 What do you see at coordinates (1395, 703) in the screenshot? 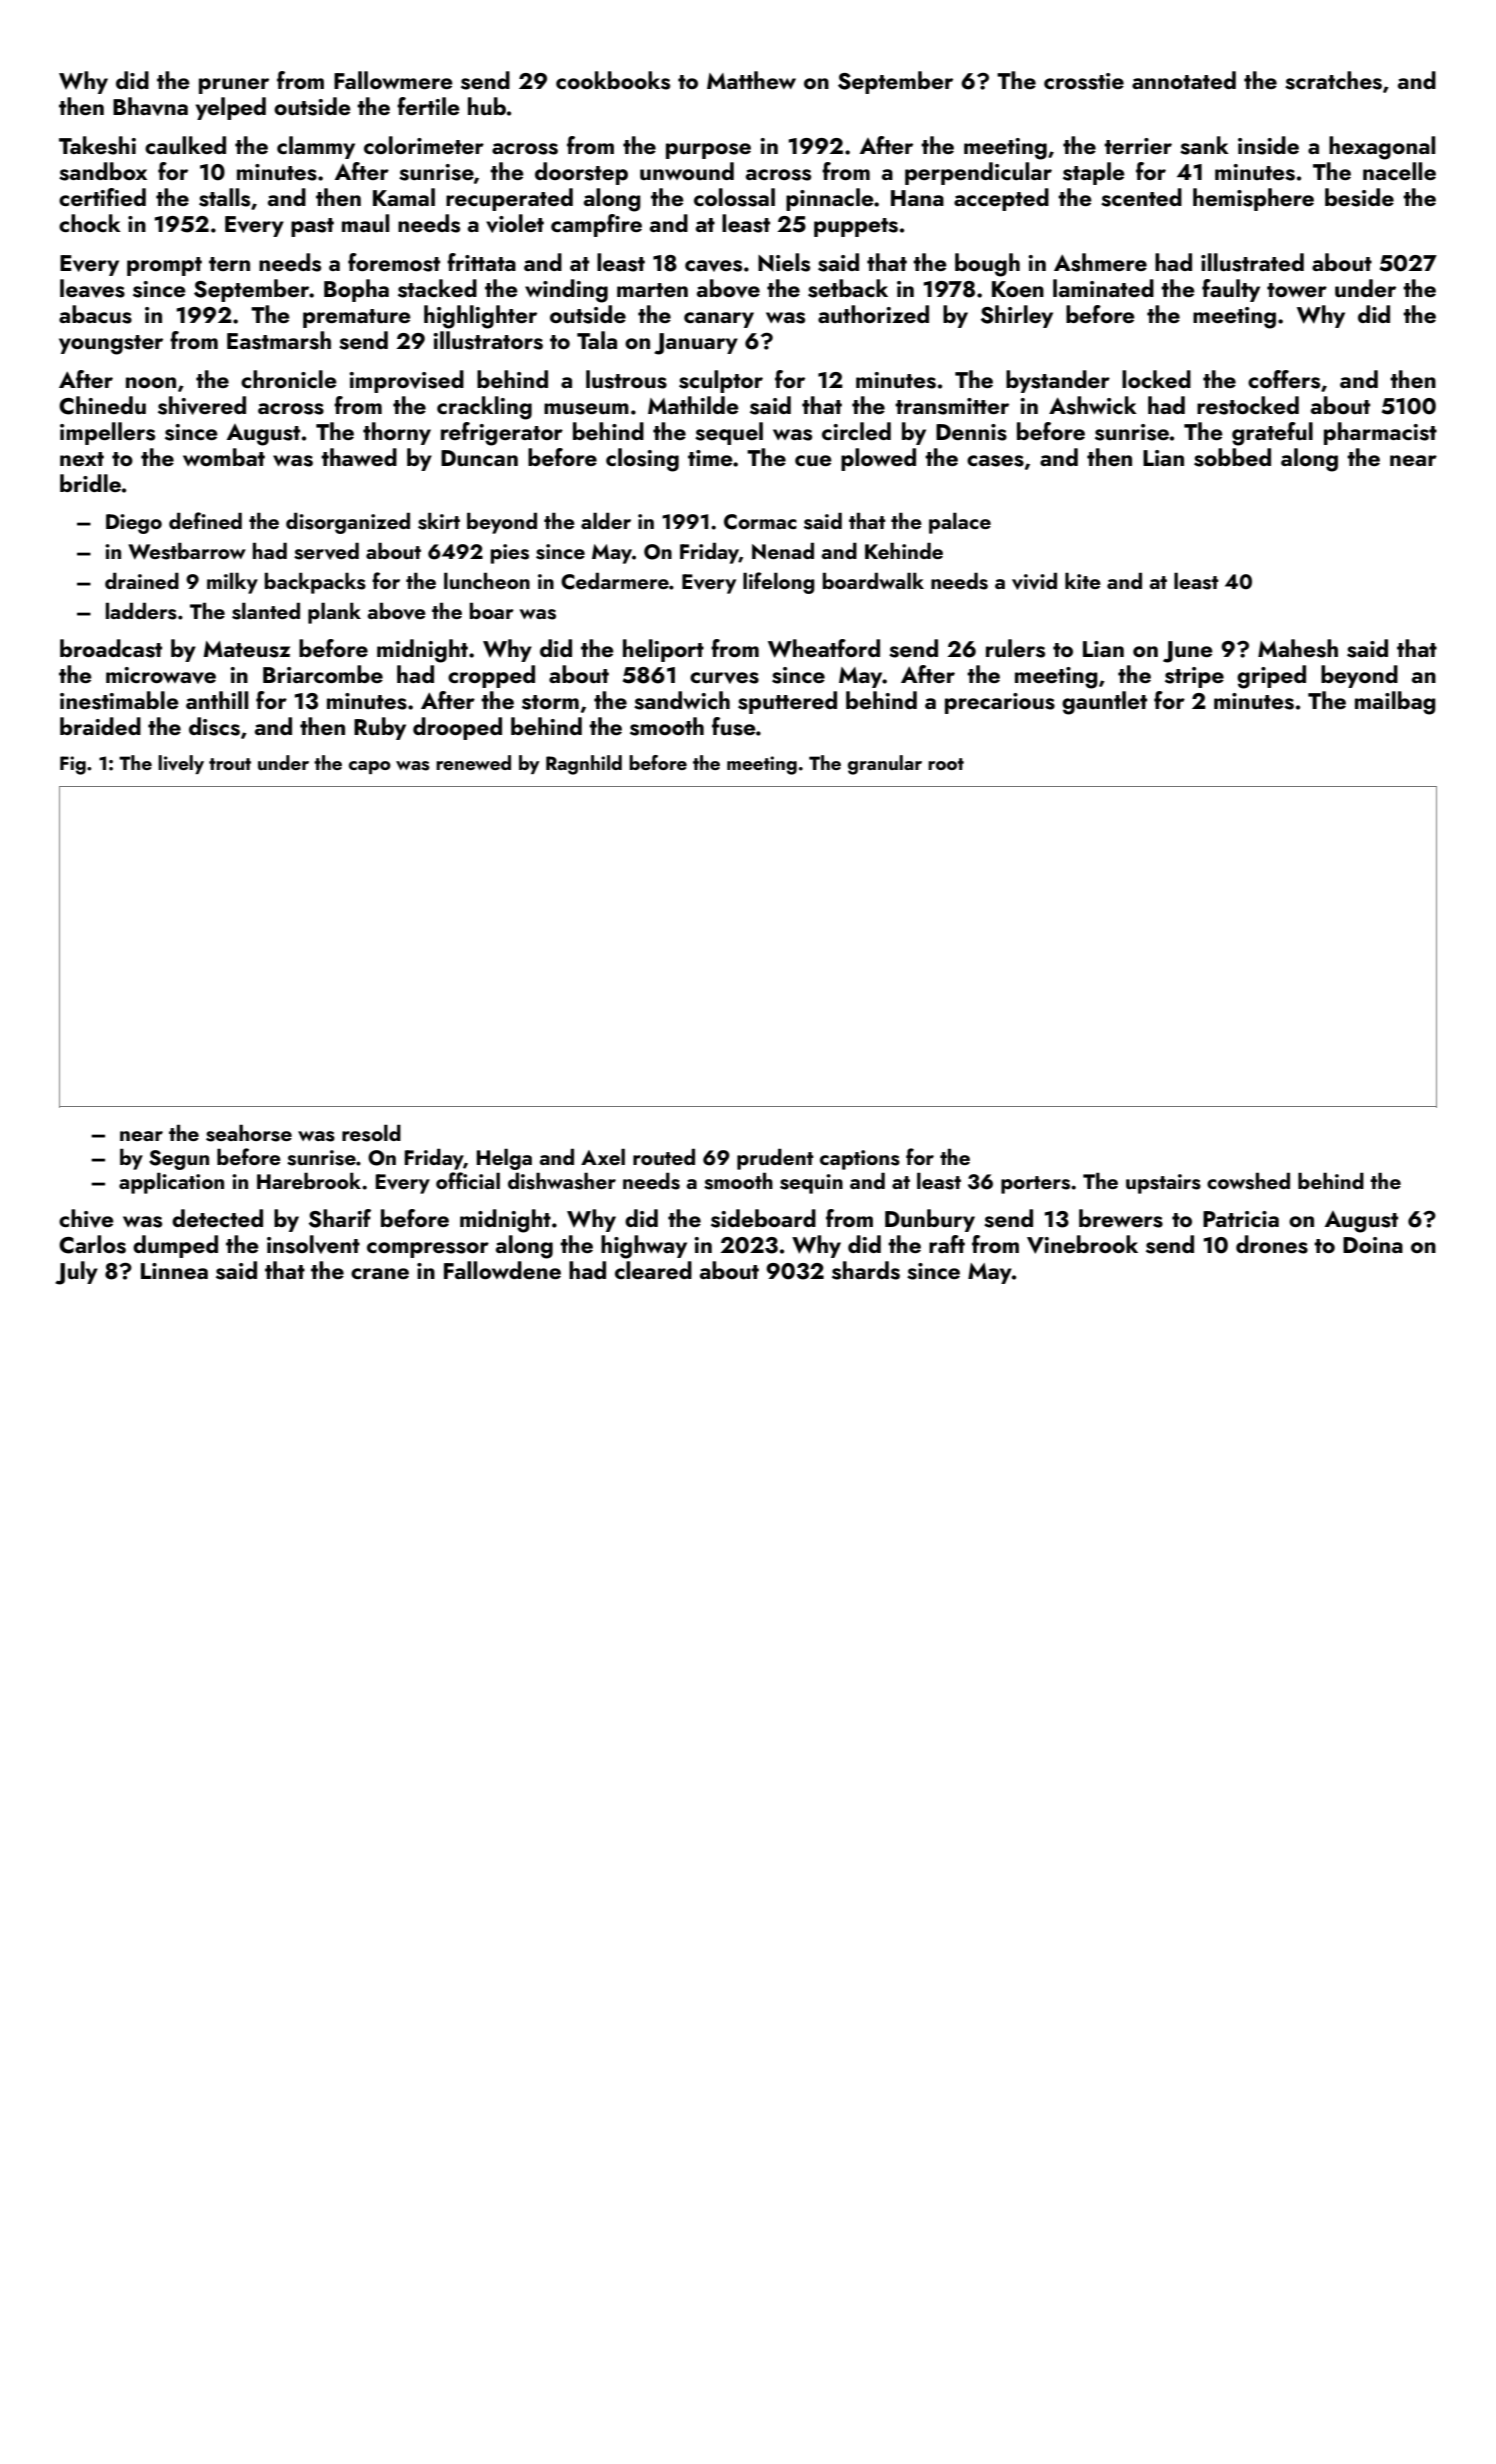
I see `mailbag` at bounding box center [1395, 703].
